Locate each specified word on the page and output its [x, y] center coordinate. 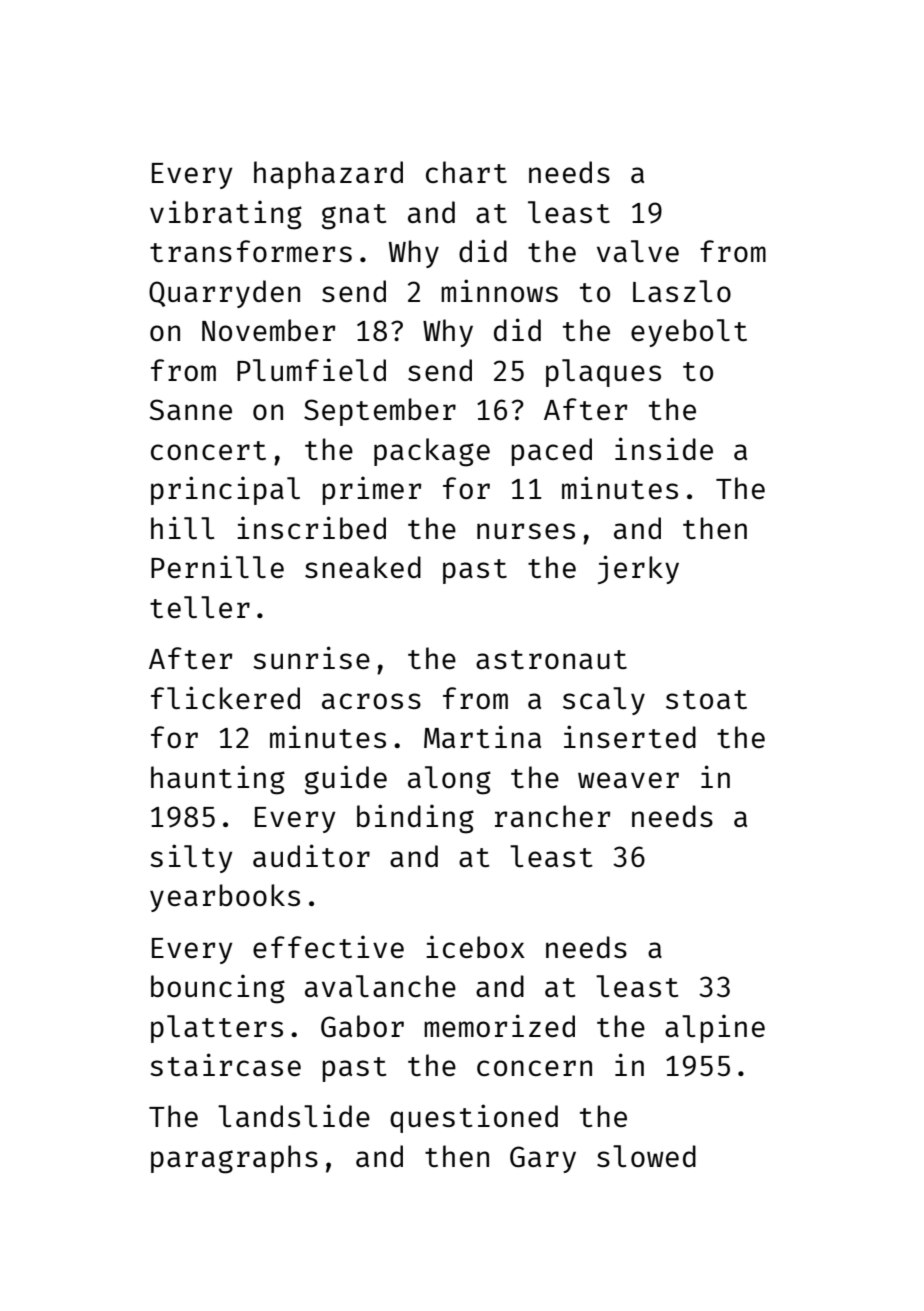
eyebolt [689, 333]
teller [200, 607]
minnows [499, 290]
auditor [311, 855]
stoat [706, 699]
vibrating [226, 215]
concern [534, 1068]
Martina [482, 736]
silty [192, 858]
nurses [526, 531]
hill [182, 527]
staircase [226, 1064]
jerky [638, 569]
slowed [646, 1156]
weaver [628, 780]
